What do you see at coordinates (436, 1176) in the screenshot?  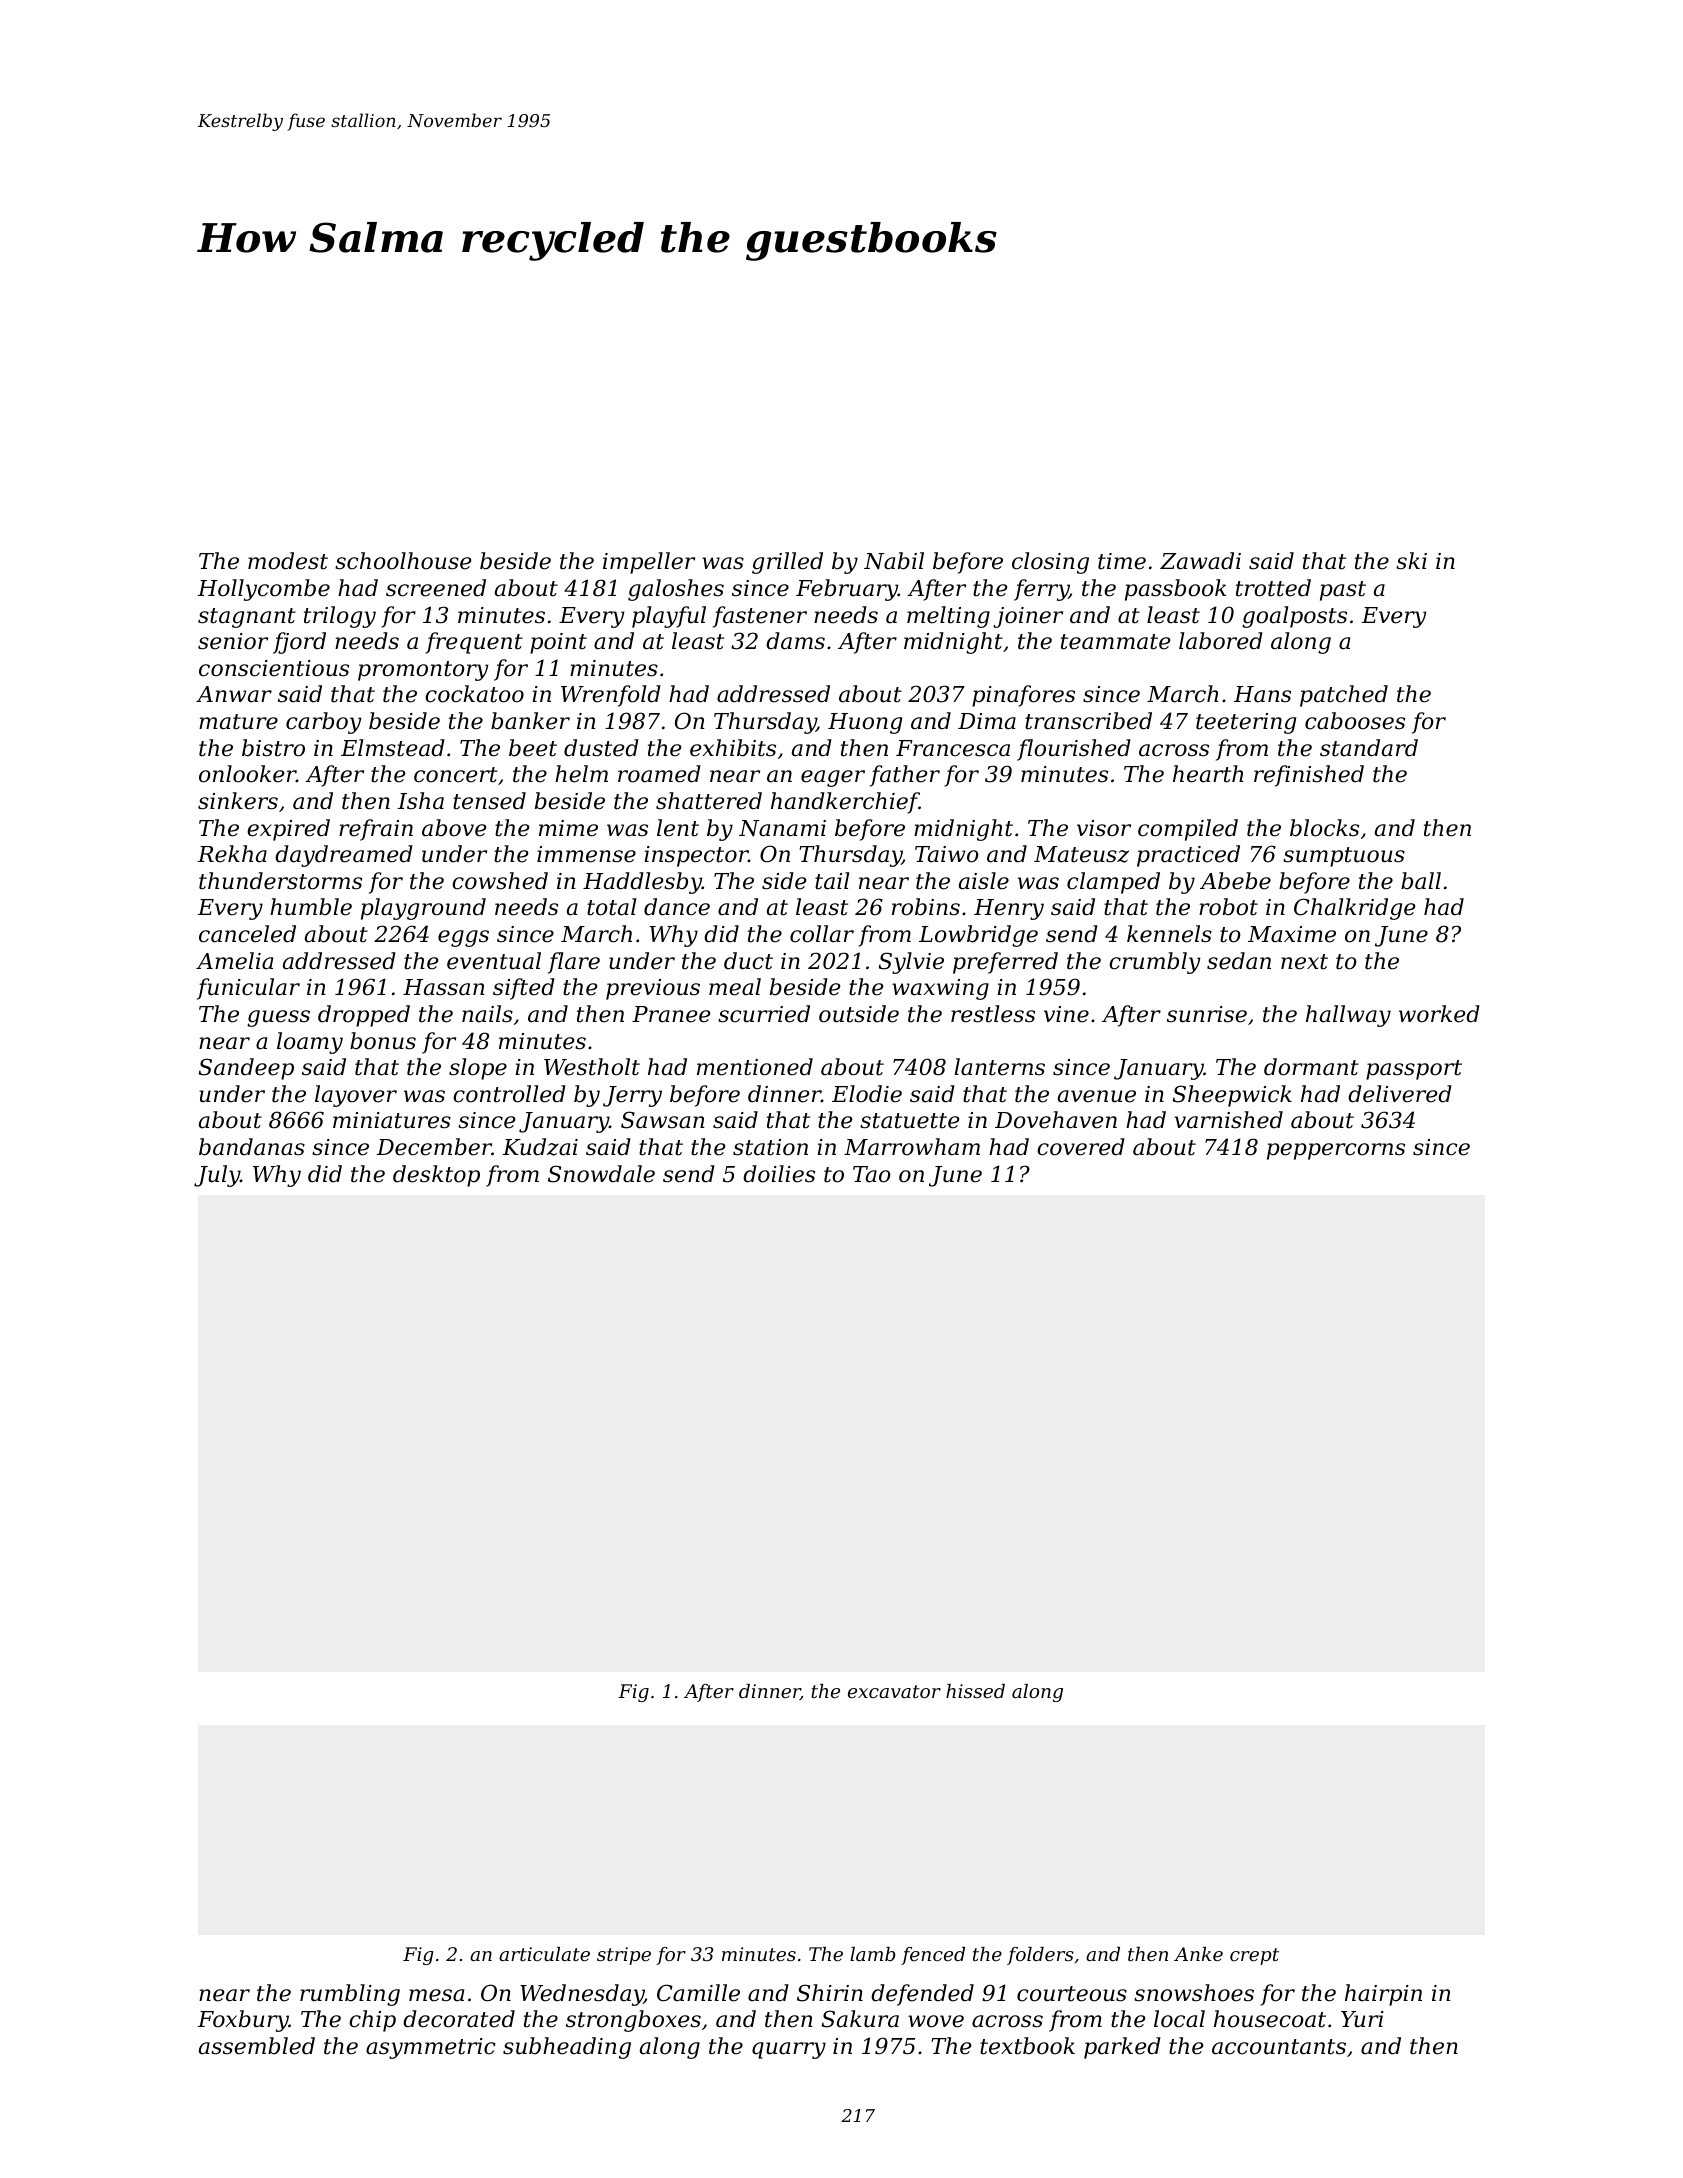 I see `desktop` at bounding box center [436, 1176].
